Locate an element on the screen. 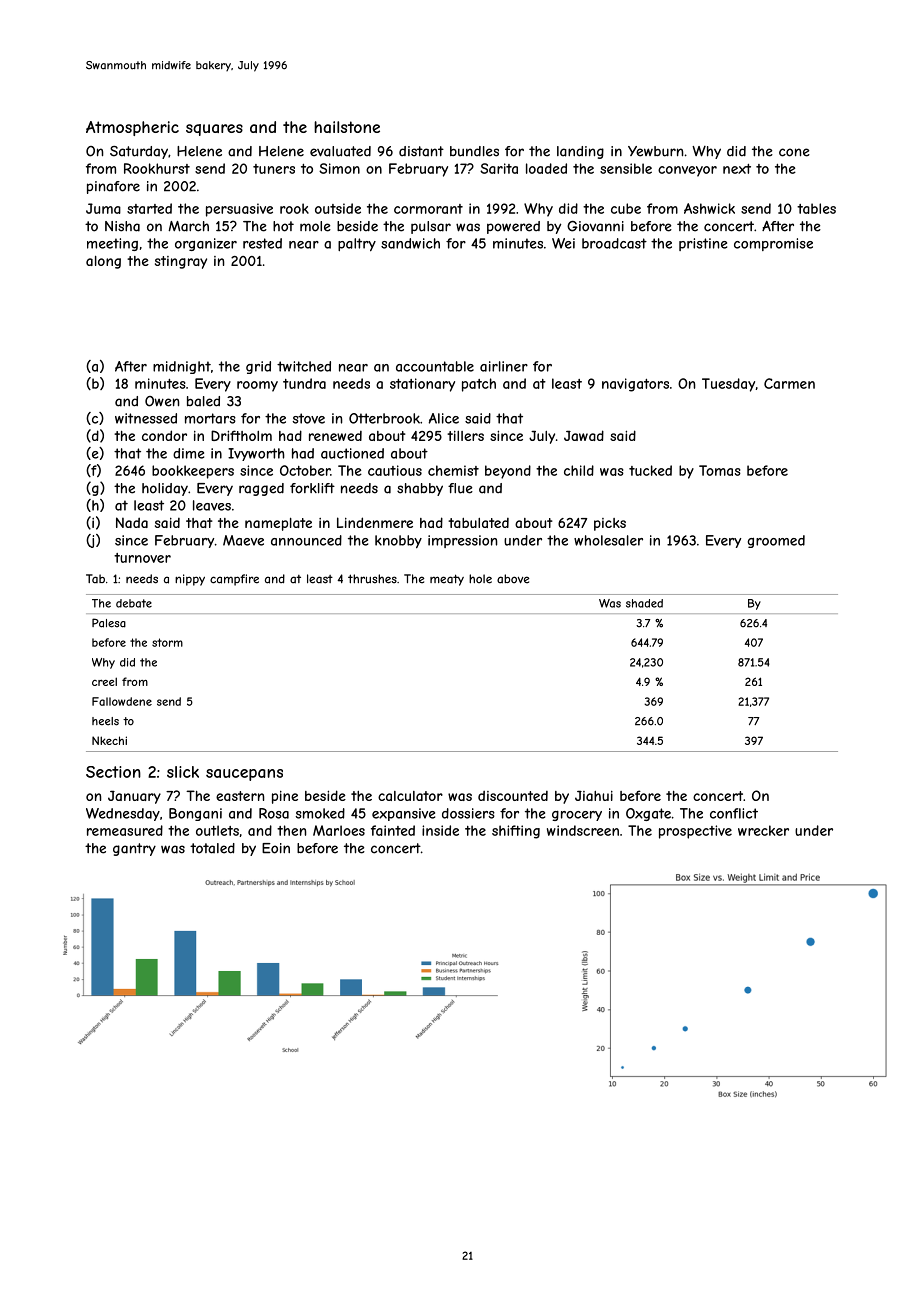  expansive is located at coordinates (403, 814).
